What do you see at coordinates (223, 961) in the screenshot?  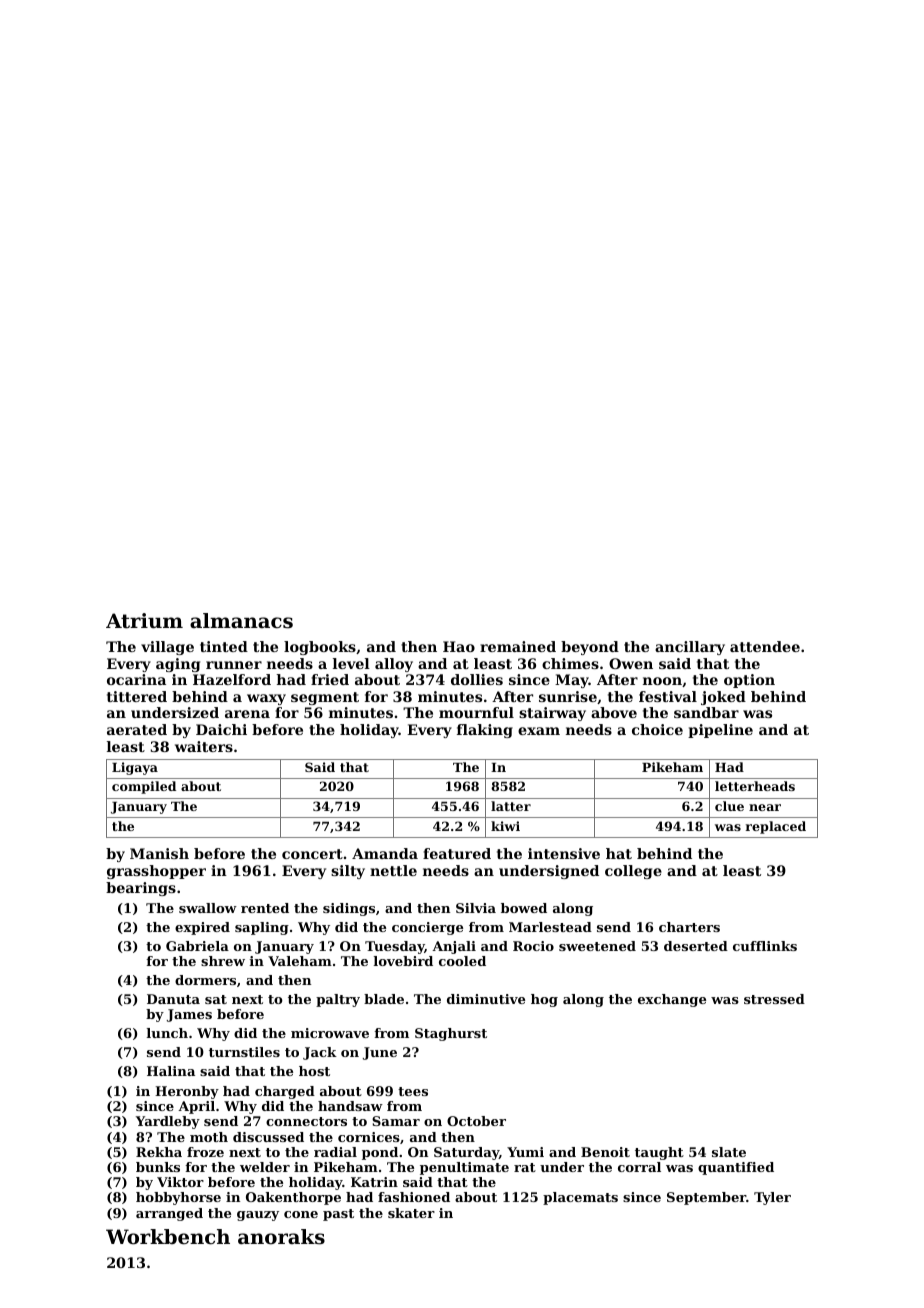 I see `shrew` at bounding box center [223, 961].
